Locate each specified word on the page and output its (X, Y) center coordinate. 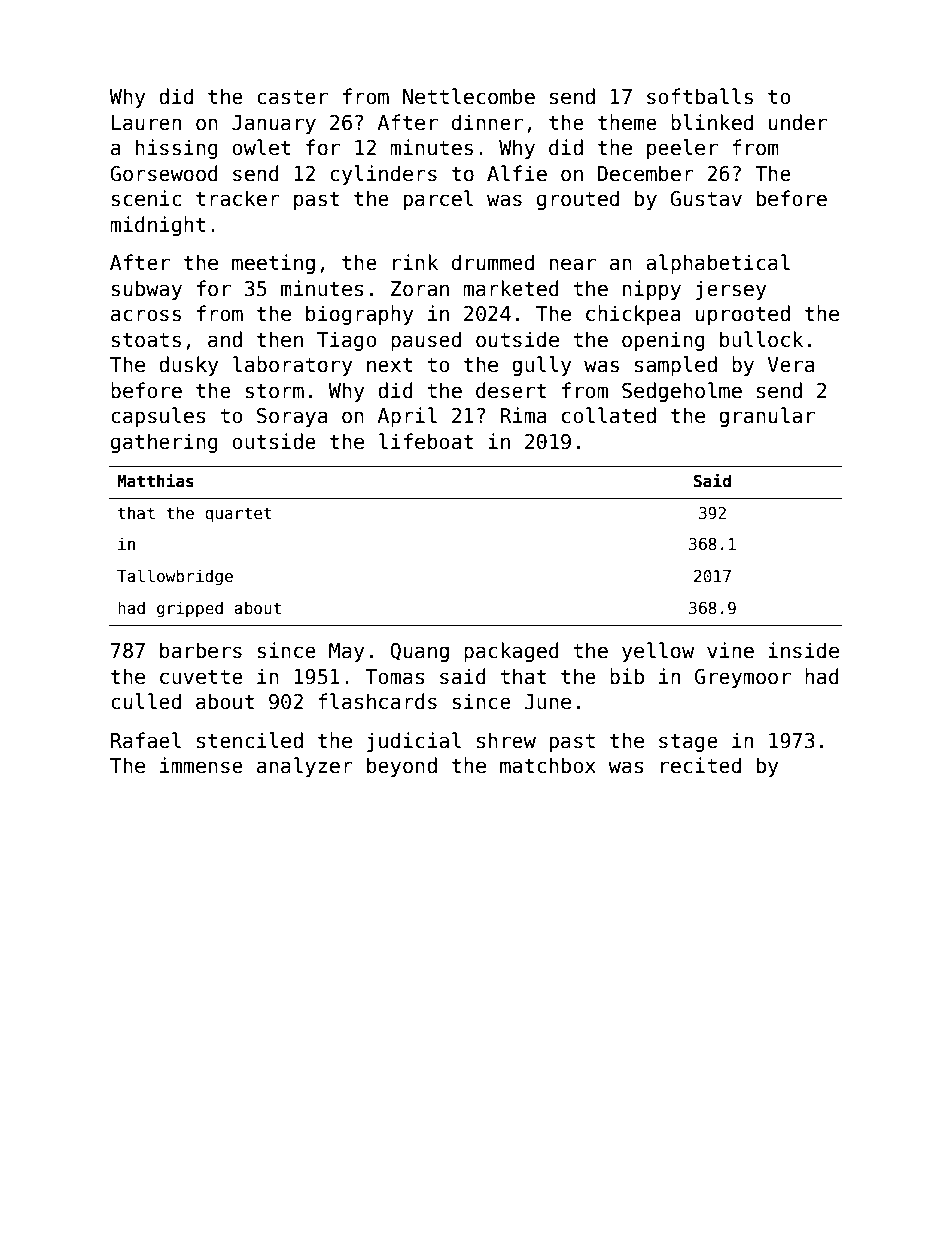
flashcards (377, 701)
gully (542, 366)
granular (767, 417)
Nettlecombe (469, 96)
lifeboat (426, 441)
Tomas (395, 677)
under (798, 122)
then (280, 339)
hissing (177, 149)
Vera (790, 365)
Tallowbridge (175, 577)
